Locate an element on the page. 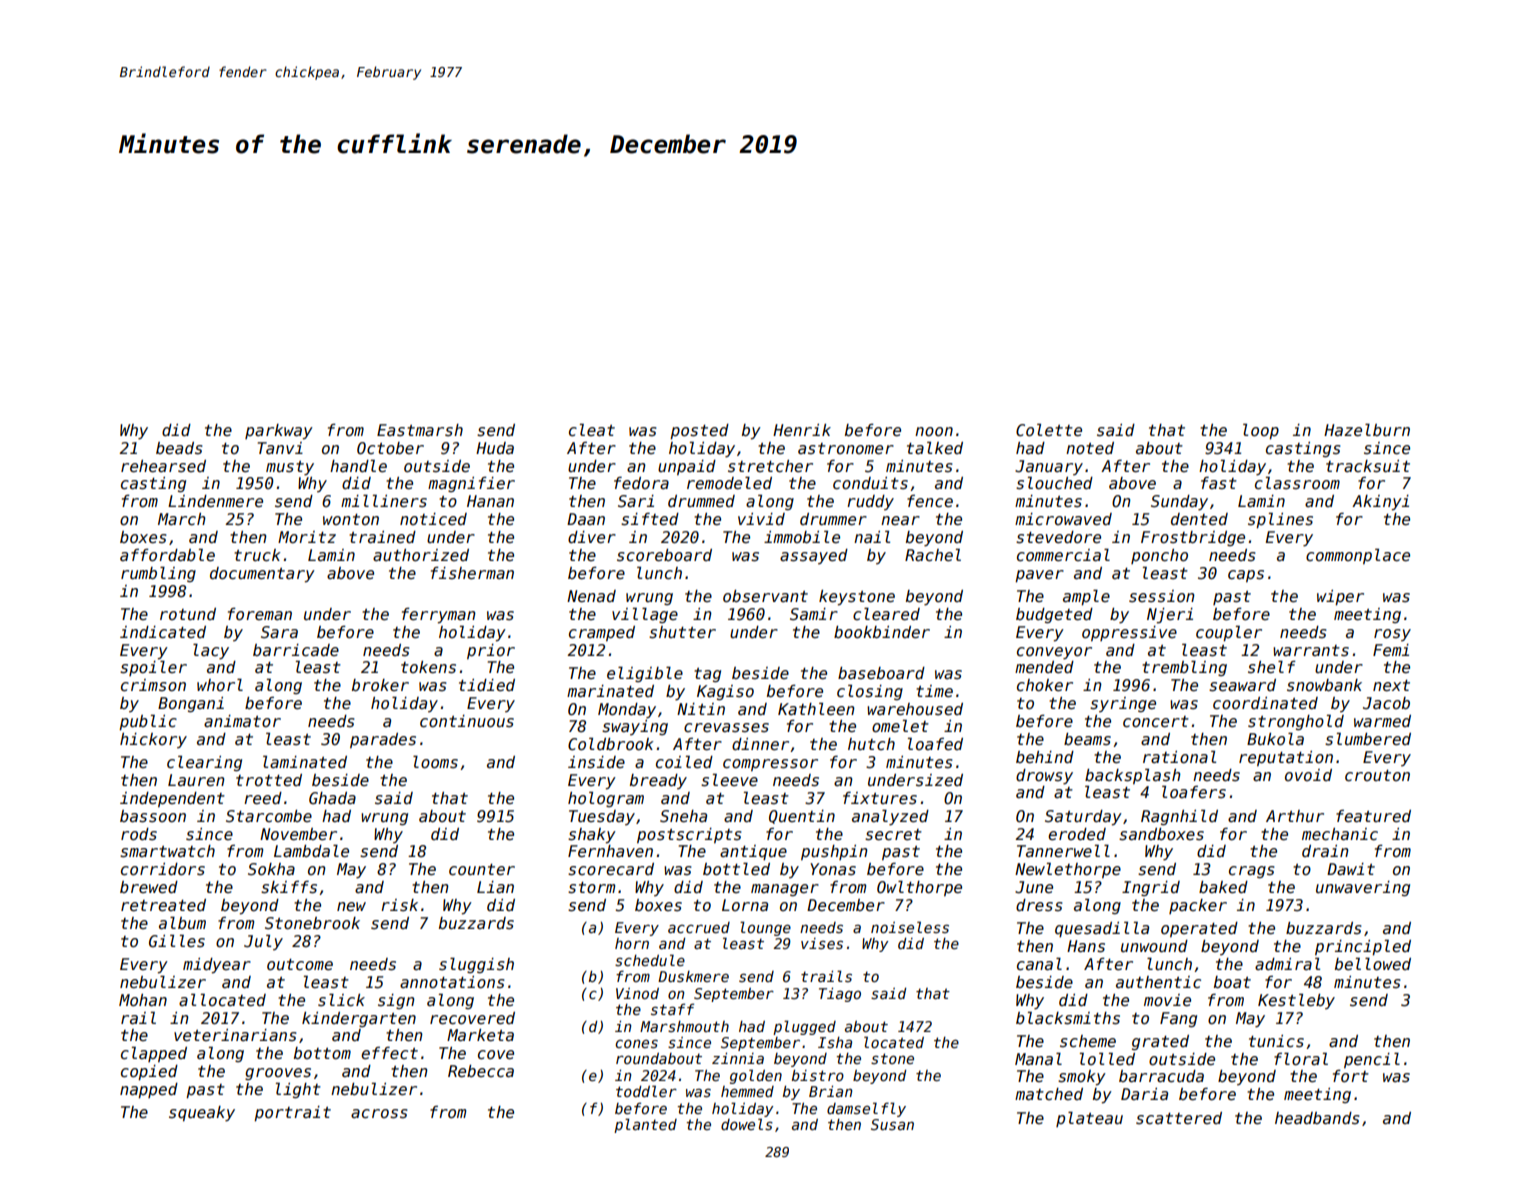  observant is located at coordinates (765, 596).
